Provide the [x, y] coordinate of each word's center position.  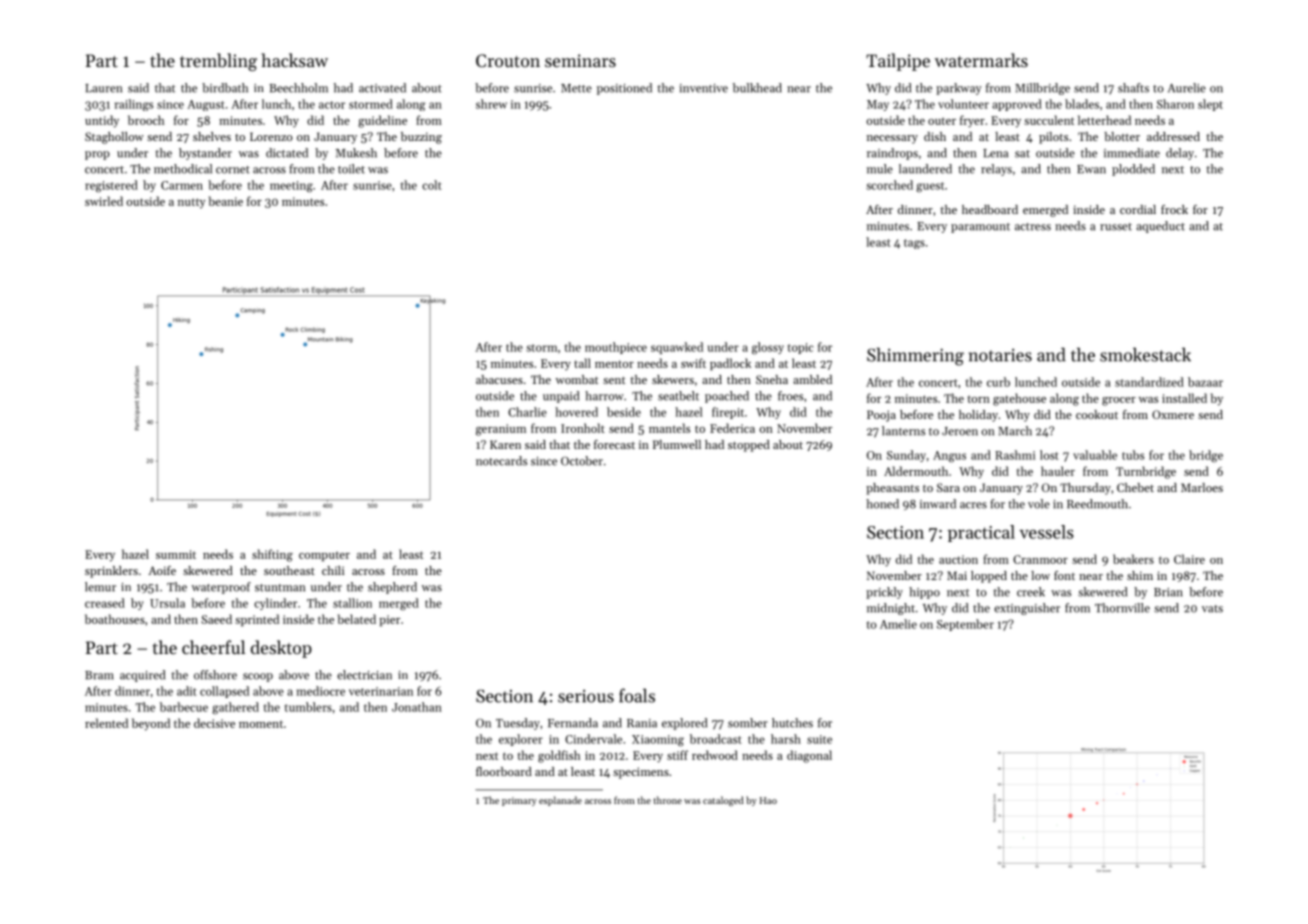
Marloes [1202, 487]
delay [1180, 154]
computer [324, 556]
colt [431, 185]
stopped [749, 446]
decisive [214, 723]
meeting [291, 187]
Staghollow [114, 138]
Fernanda [573, 723]
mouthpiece [616, 348]
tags [914, 244]
